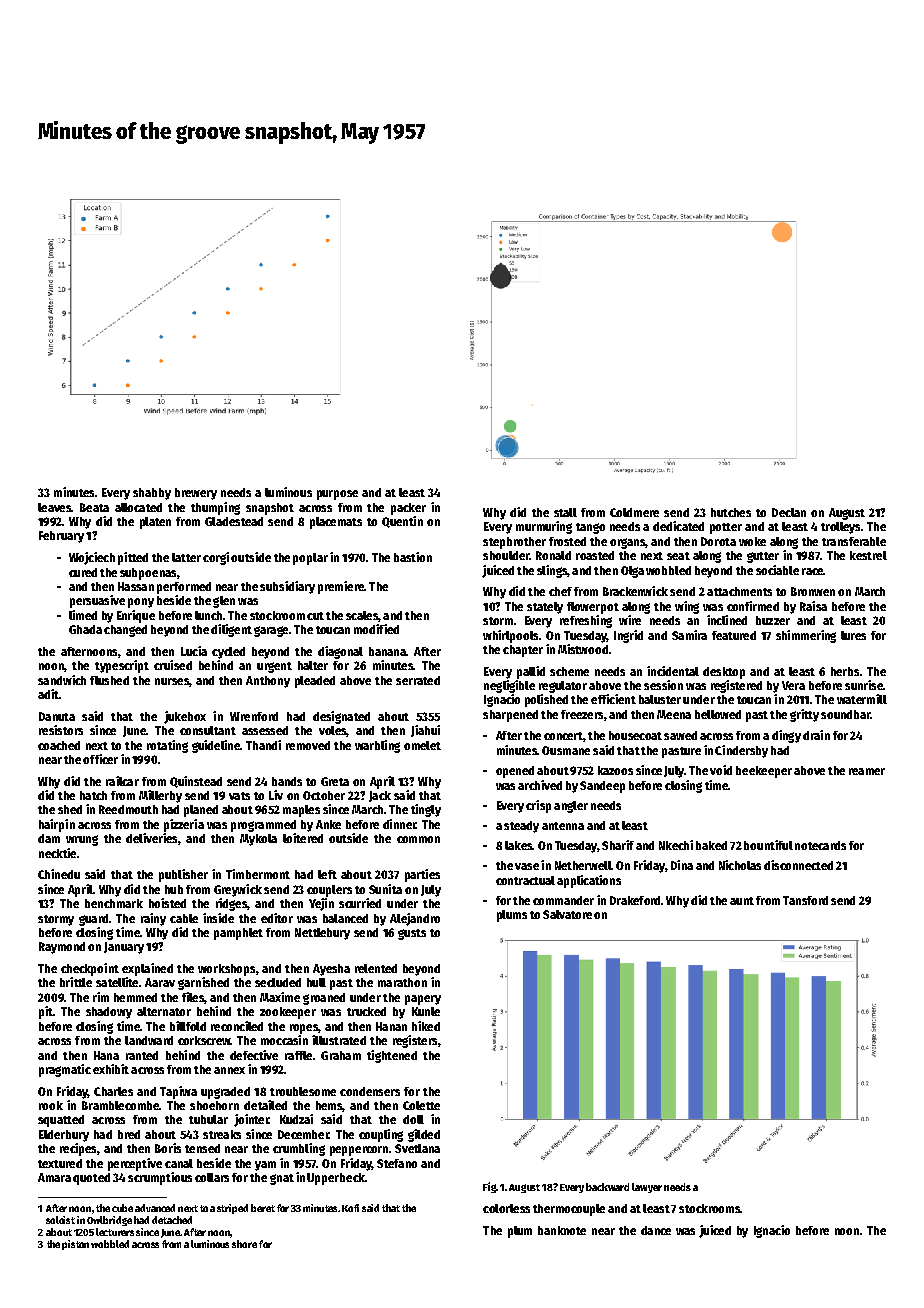 Image resolution: width=924 pixels, height=1308 pixels. Describe the element at coordinates (618, 845) in the screenshot. I see `Sharif` at that location.
